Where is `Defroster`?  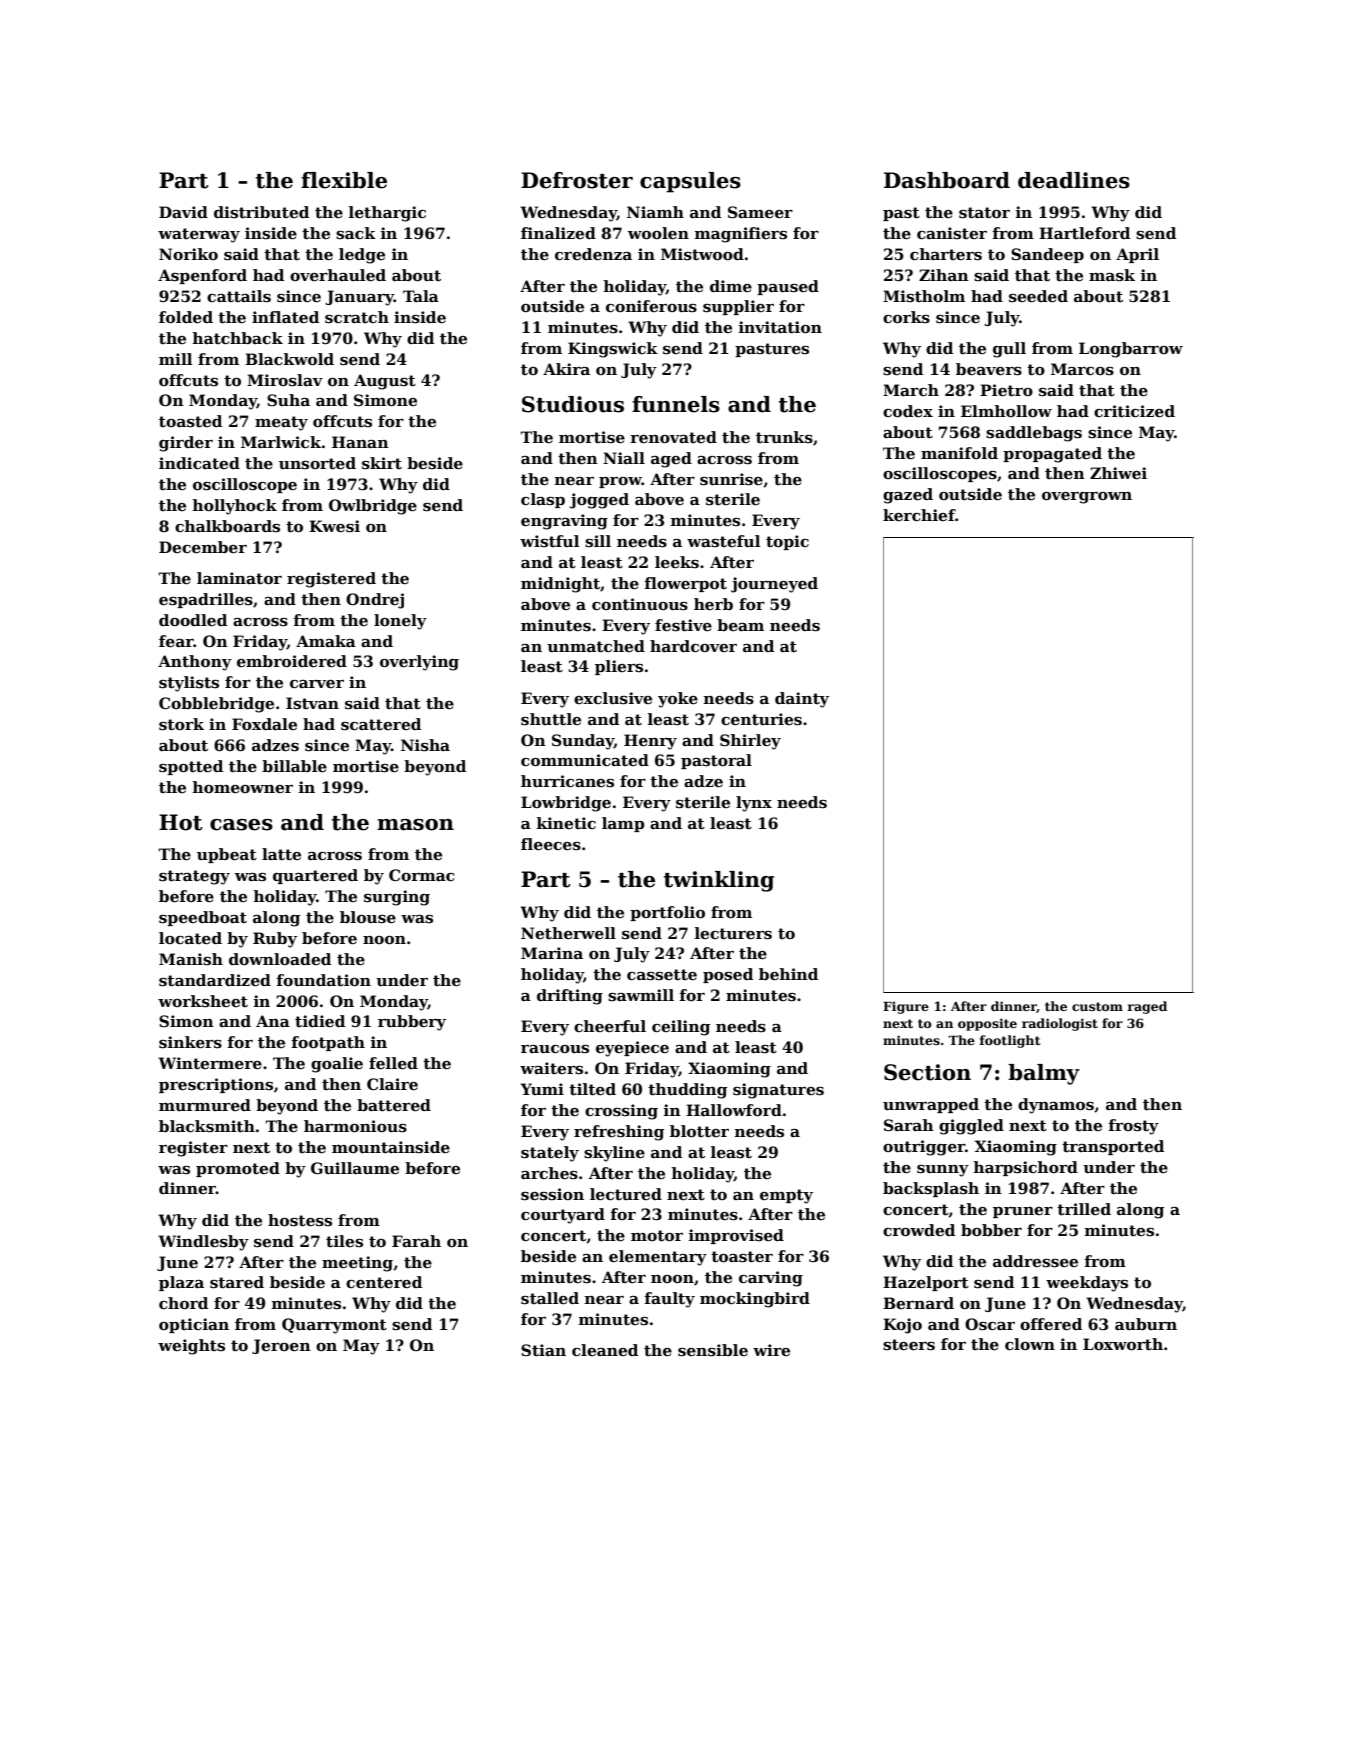 Defroster is located at coordinates (577, 180).
